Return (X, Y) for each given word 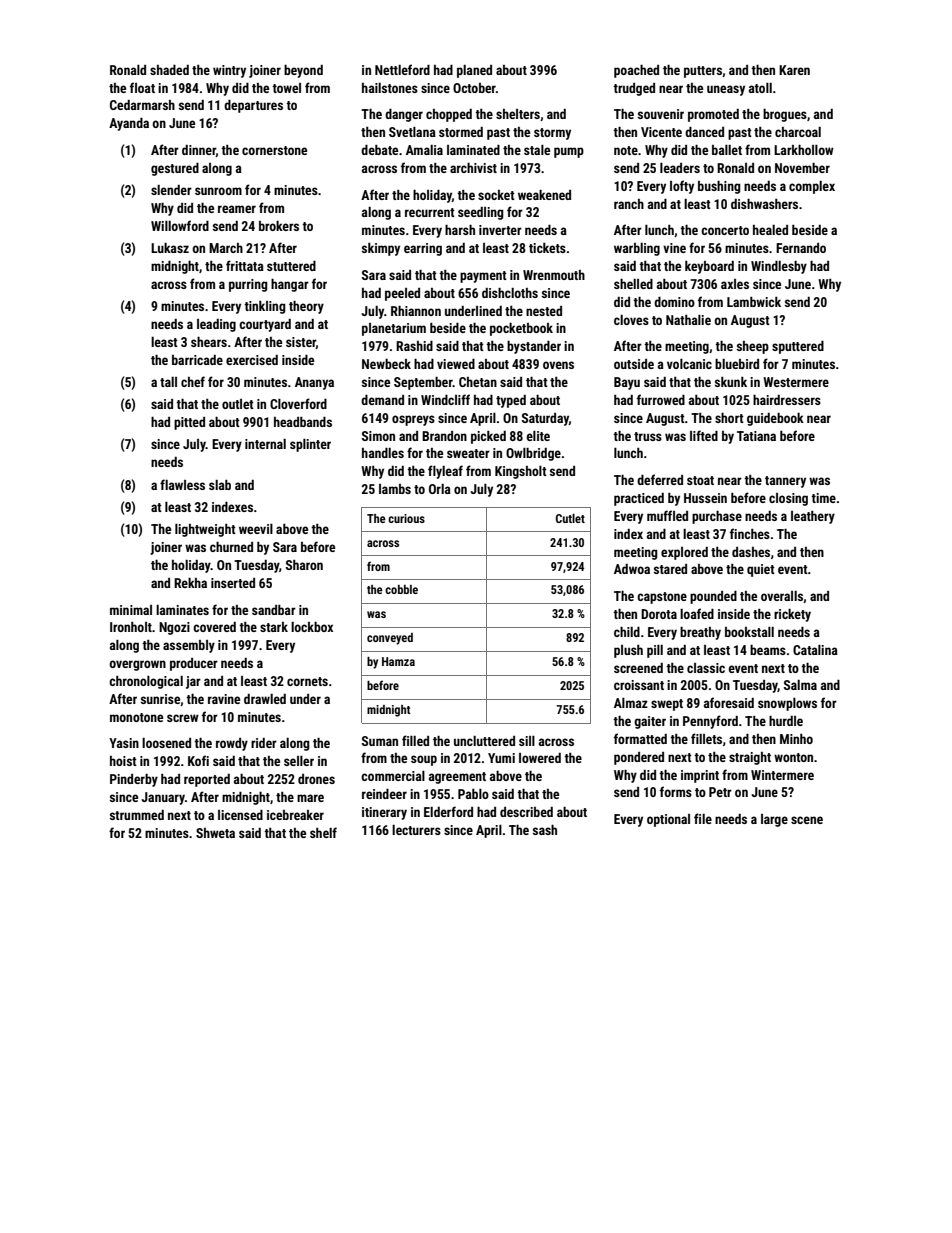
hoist (123, 761)
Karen (794, 70)
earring (423, 249)
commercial (393, 776)
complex (812, 187)
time (823, 498)
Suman (380, 741)
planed (474, 71)
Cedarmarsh (142, 105)
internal (265, 444)
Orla (440, 489)
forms (676, 791)
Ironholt (131, 627)
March (226, 248)
